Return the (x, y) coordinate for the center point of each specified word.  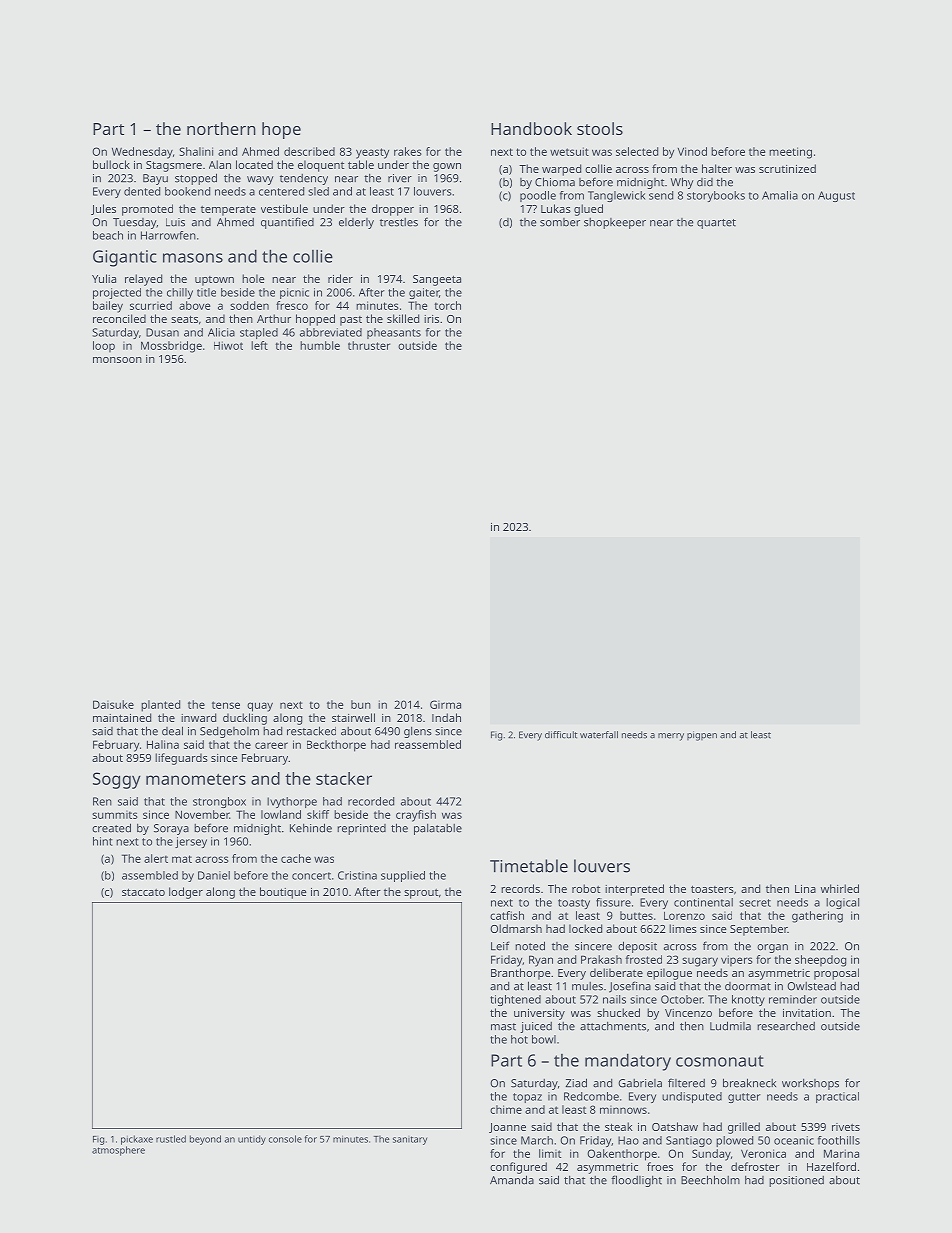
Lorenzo (684, 915)
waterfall (599, 735)
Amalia (780, 195)
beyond (205, 1140)
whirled (840, 888)
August (836, 196)
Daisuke (113, 704)
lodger (186, 893)
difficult (561, 735)
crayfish (416, 816)
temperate (228, 210)
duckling (245, 719)
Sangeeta (437, 280)
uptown (214, 281)
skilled (403, 318)
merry (671, 737)
